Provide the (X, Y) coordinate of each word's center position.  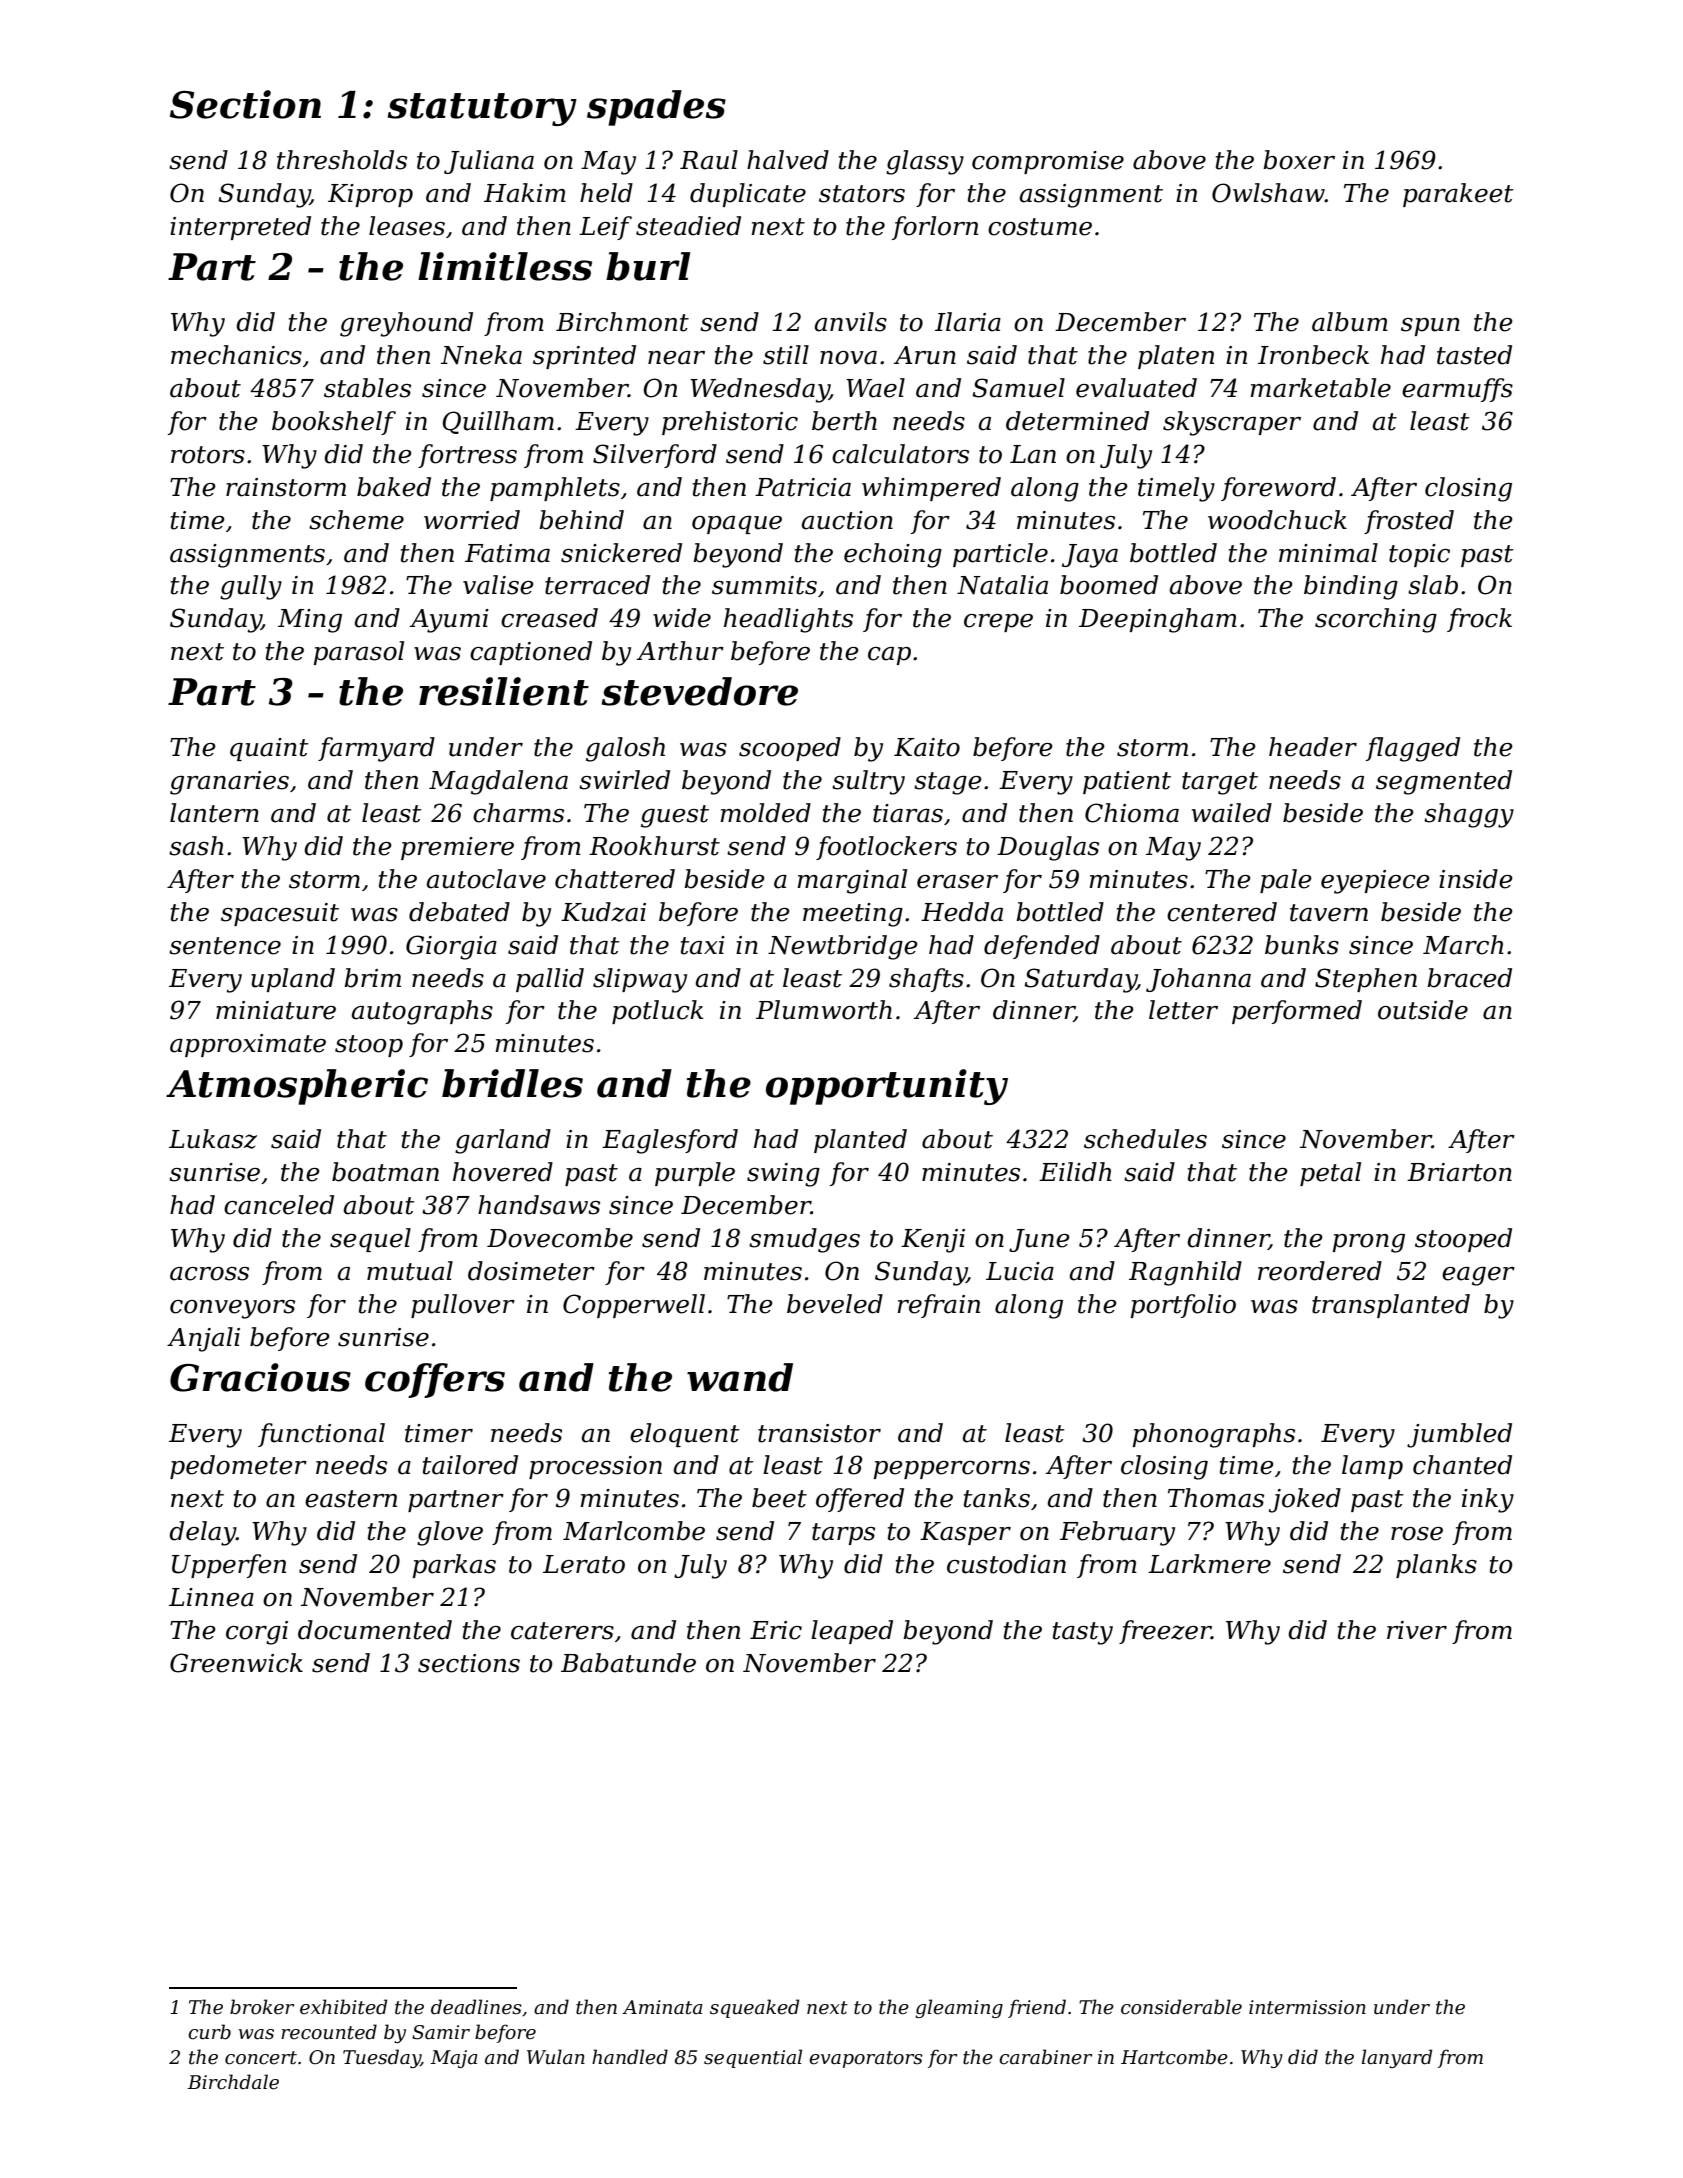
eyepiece (1375, 882)
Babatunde (628, 1663)
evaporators (866, 2059)
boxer (1299, 160)
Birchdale (233, 2082)
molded (765, 813)
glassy (925, 162)
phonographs (1214, 1435)
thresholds (342, 160)
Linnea (211, 1597)
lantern (214, 813)
